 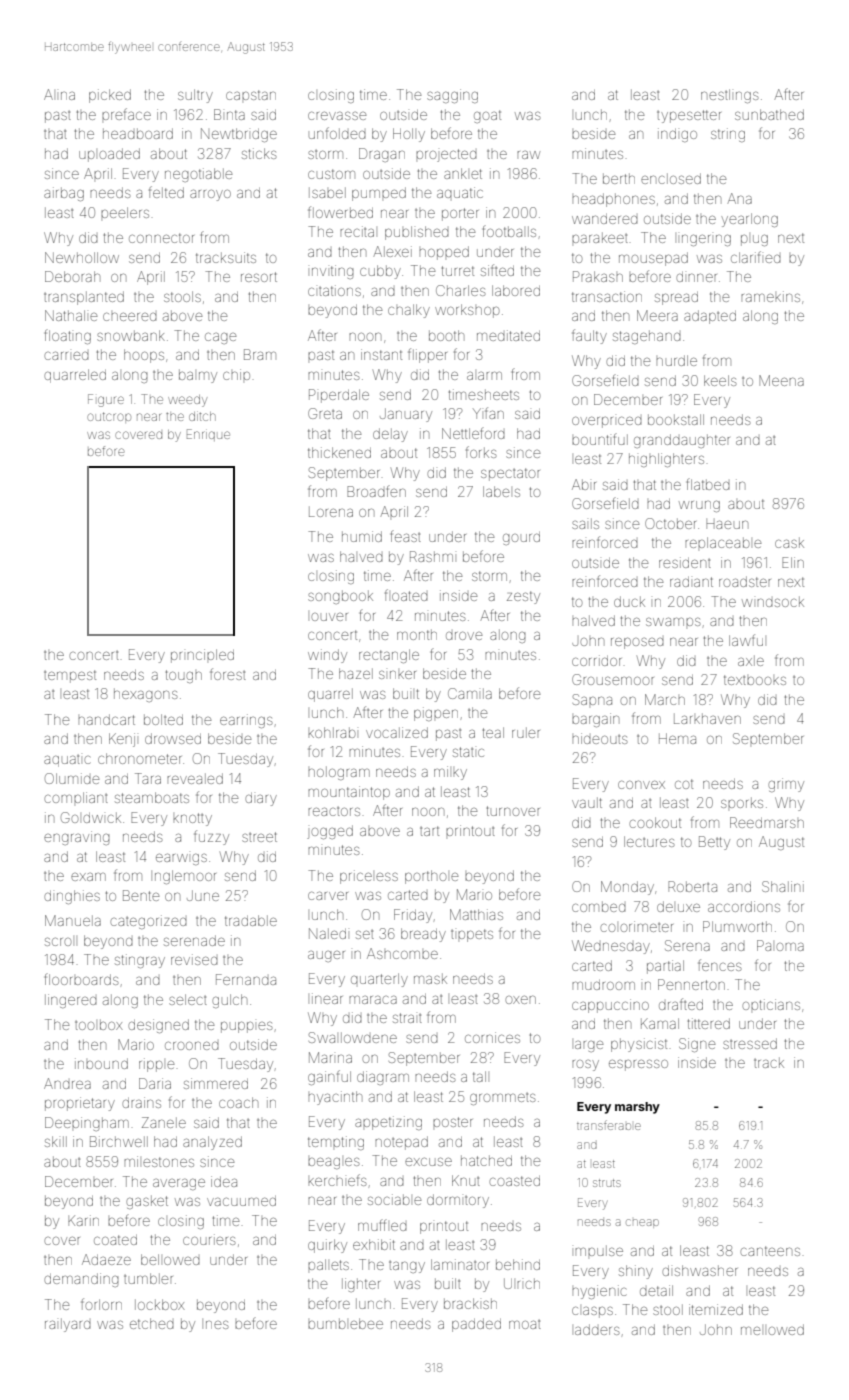 What do you see at coordinates (329, 1077) in the screenshot?
I see `gainful` at bounding box center [329, 1077].
